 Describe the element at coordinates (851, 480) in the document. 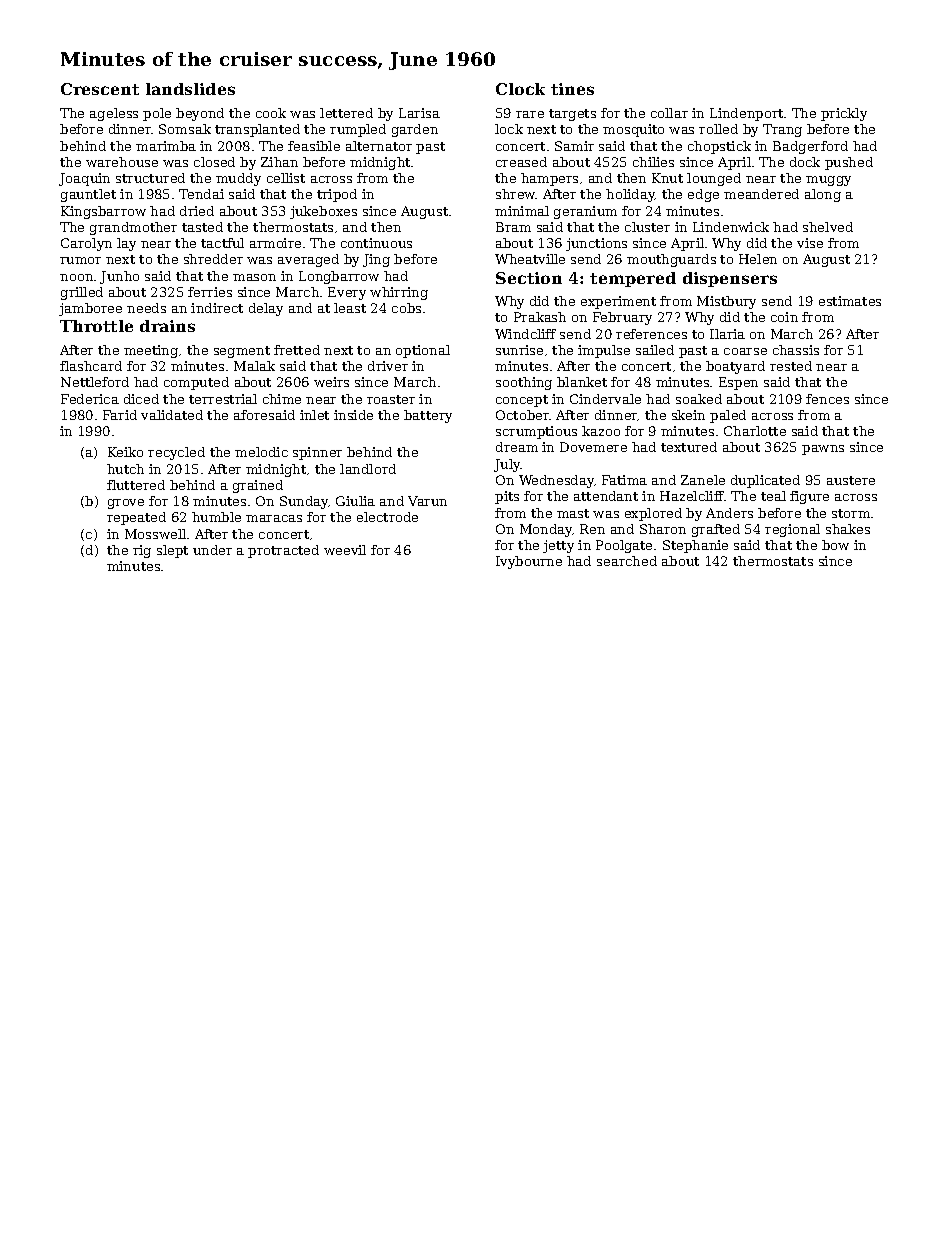

I see `austere` at that location.
